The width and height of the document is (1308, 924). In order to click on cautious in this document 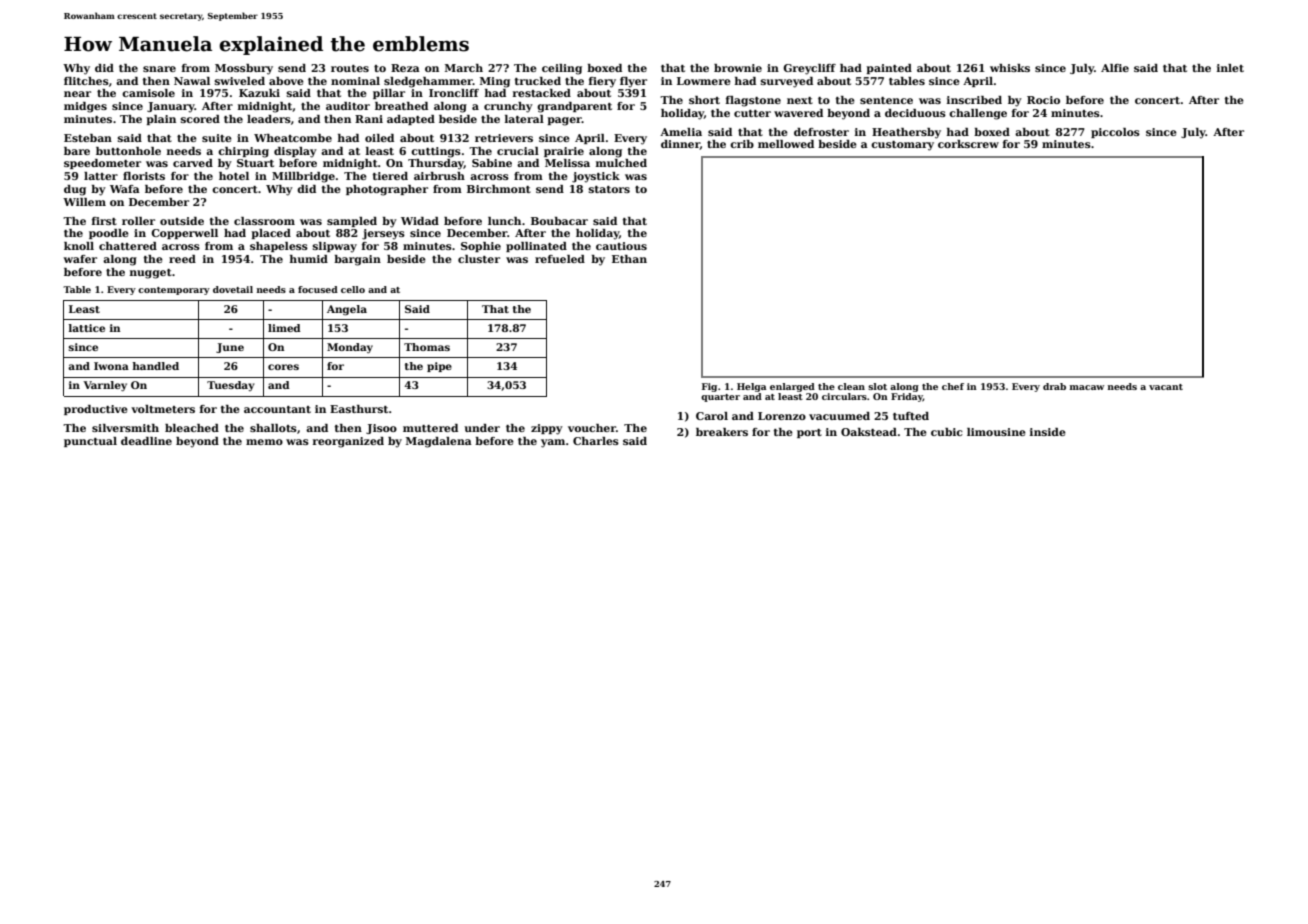, I will do `click(621, 246)`.
